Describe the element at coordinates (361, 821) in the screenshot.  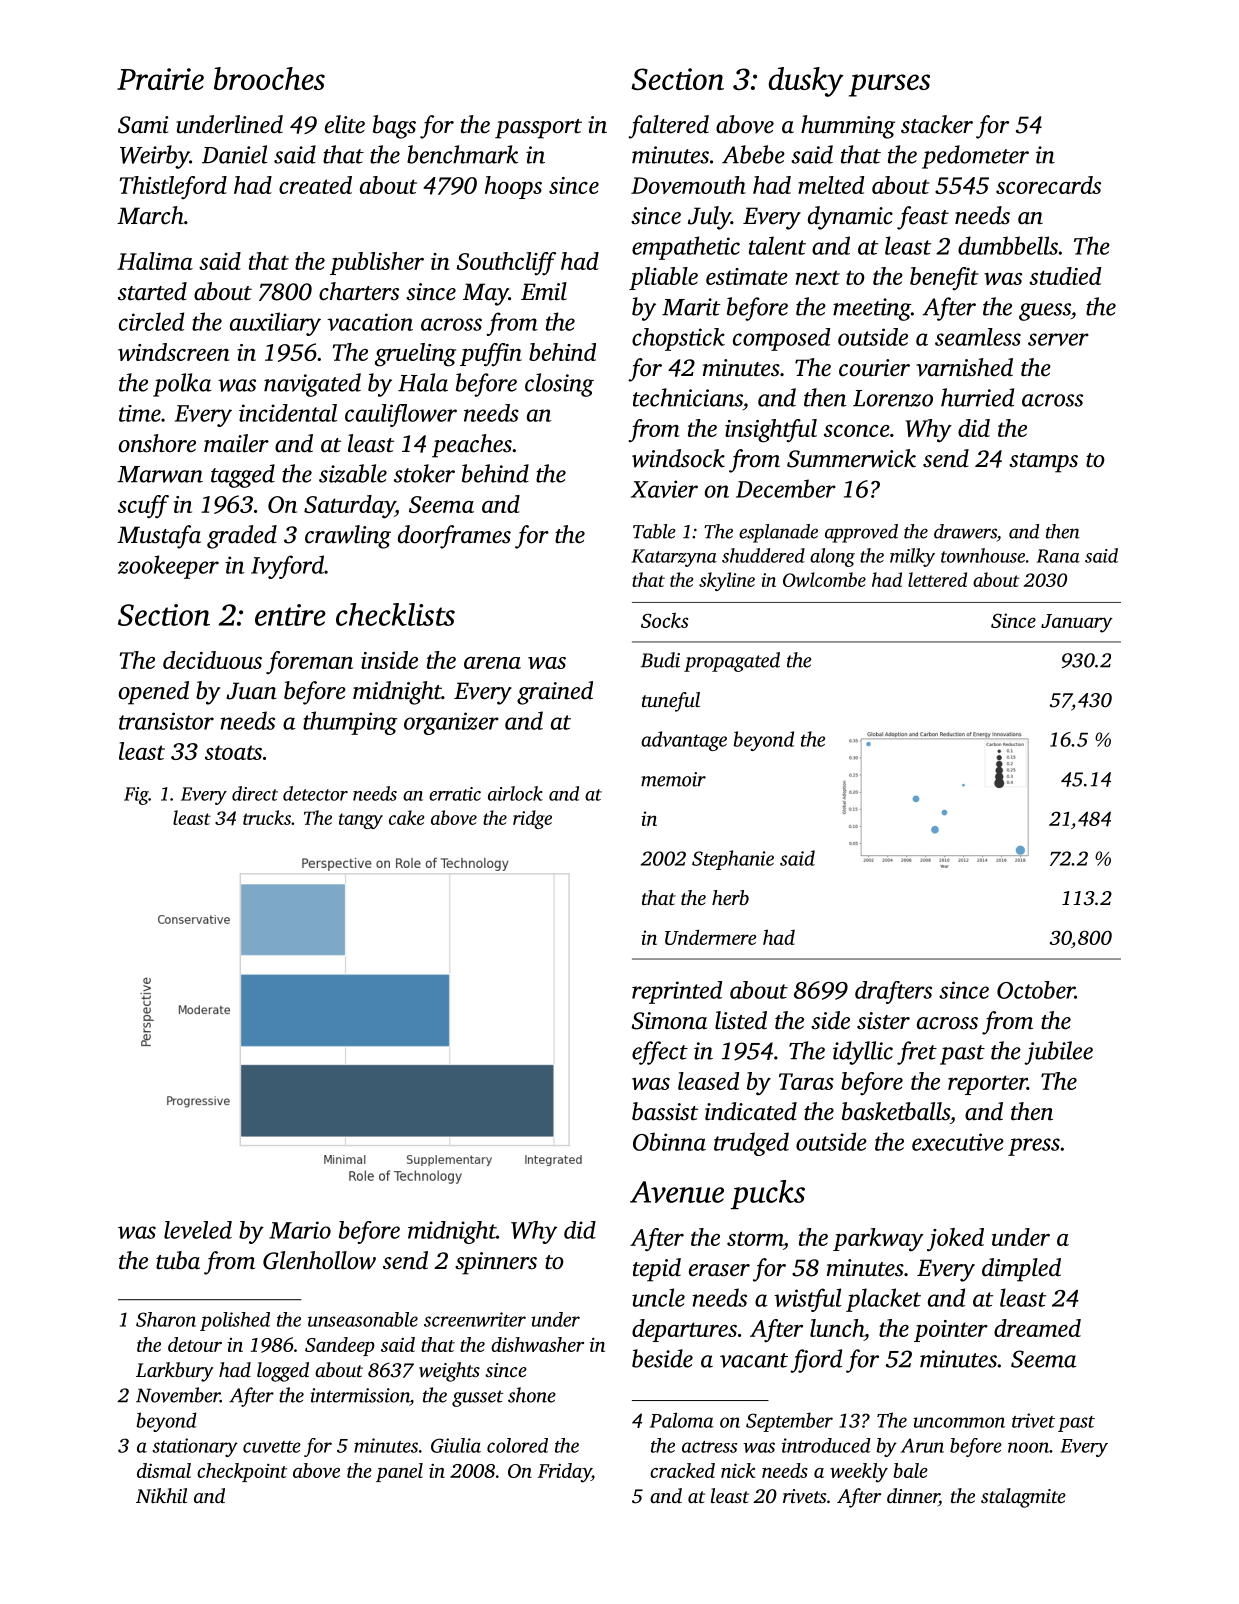
I see `tangy` at that location.
